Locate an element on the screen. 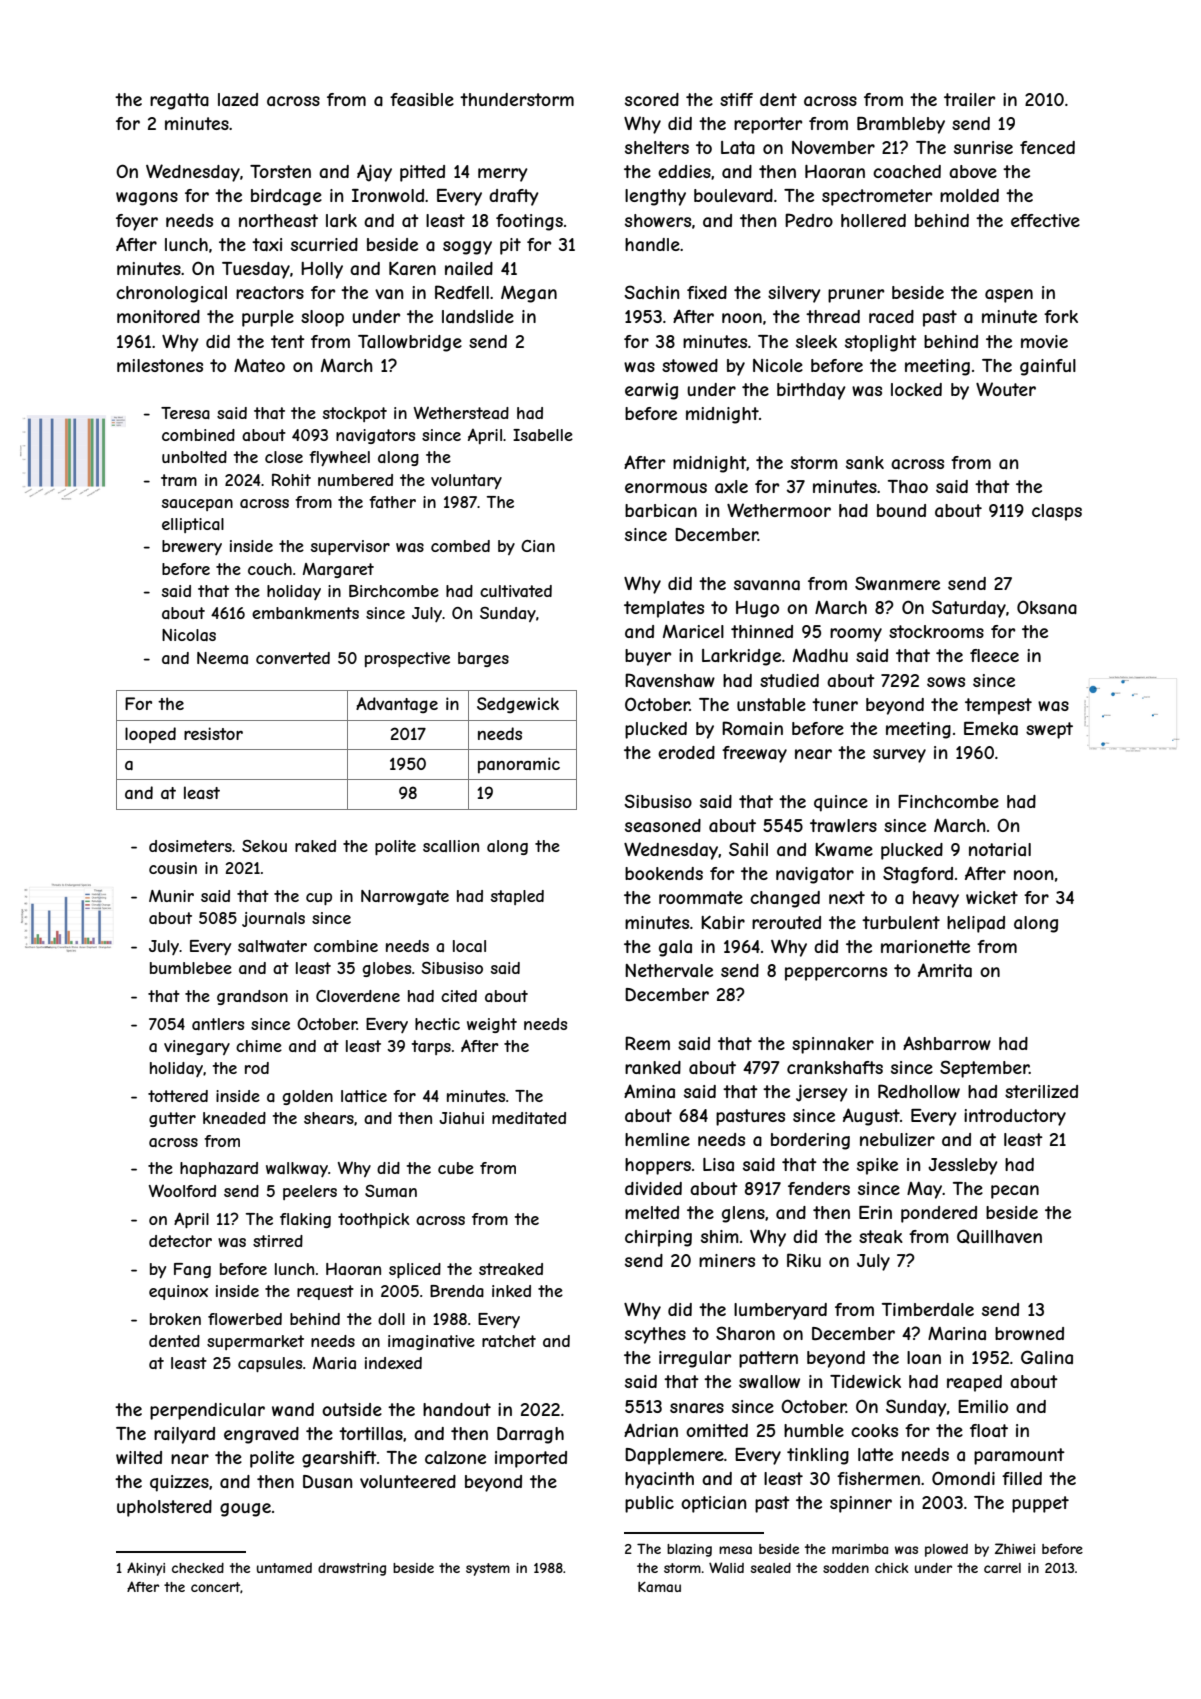 The width and height of the screenshot is (1201, 1699). tempest is located at coordinates (998, 706).
